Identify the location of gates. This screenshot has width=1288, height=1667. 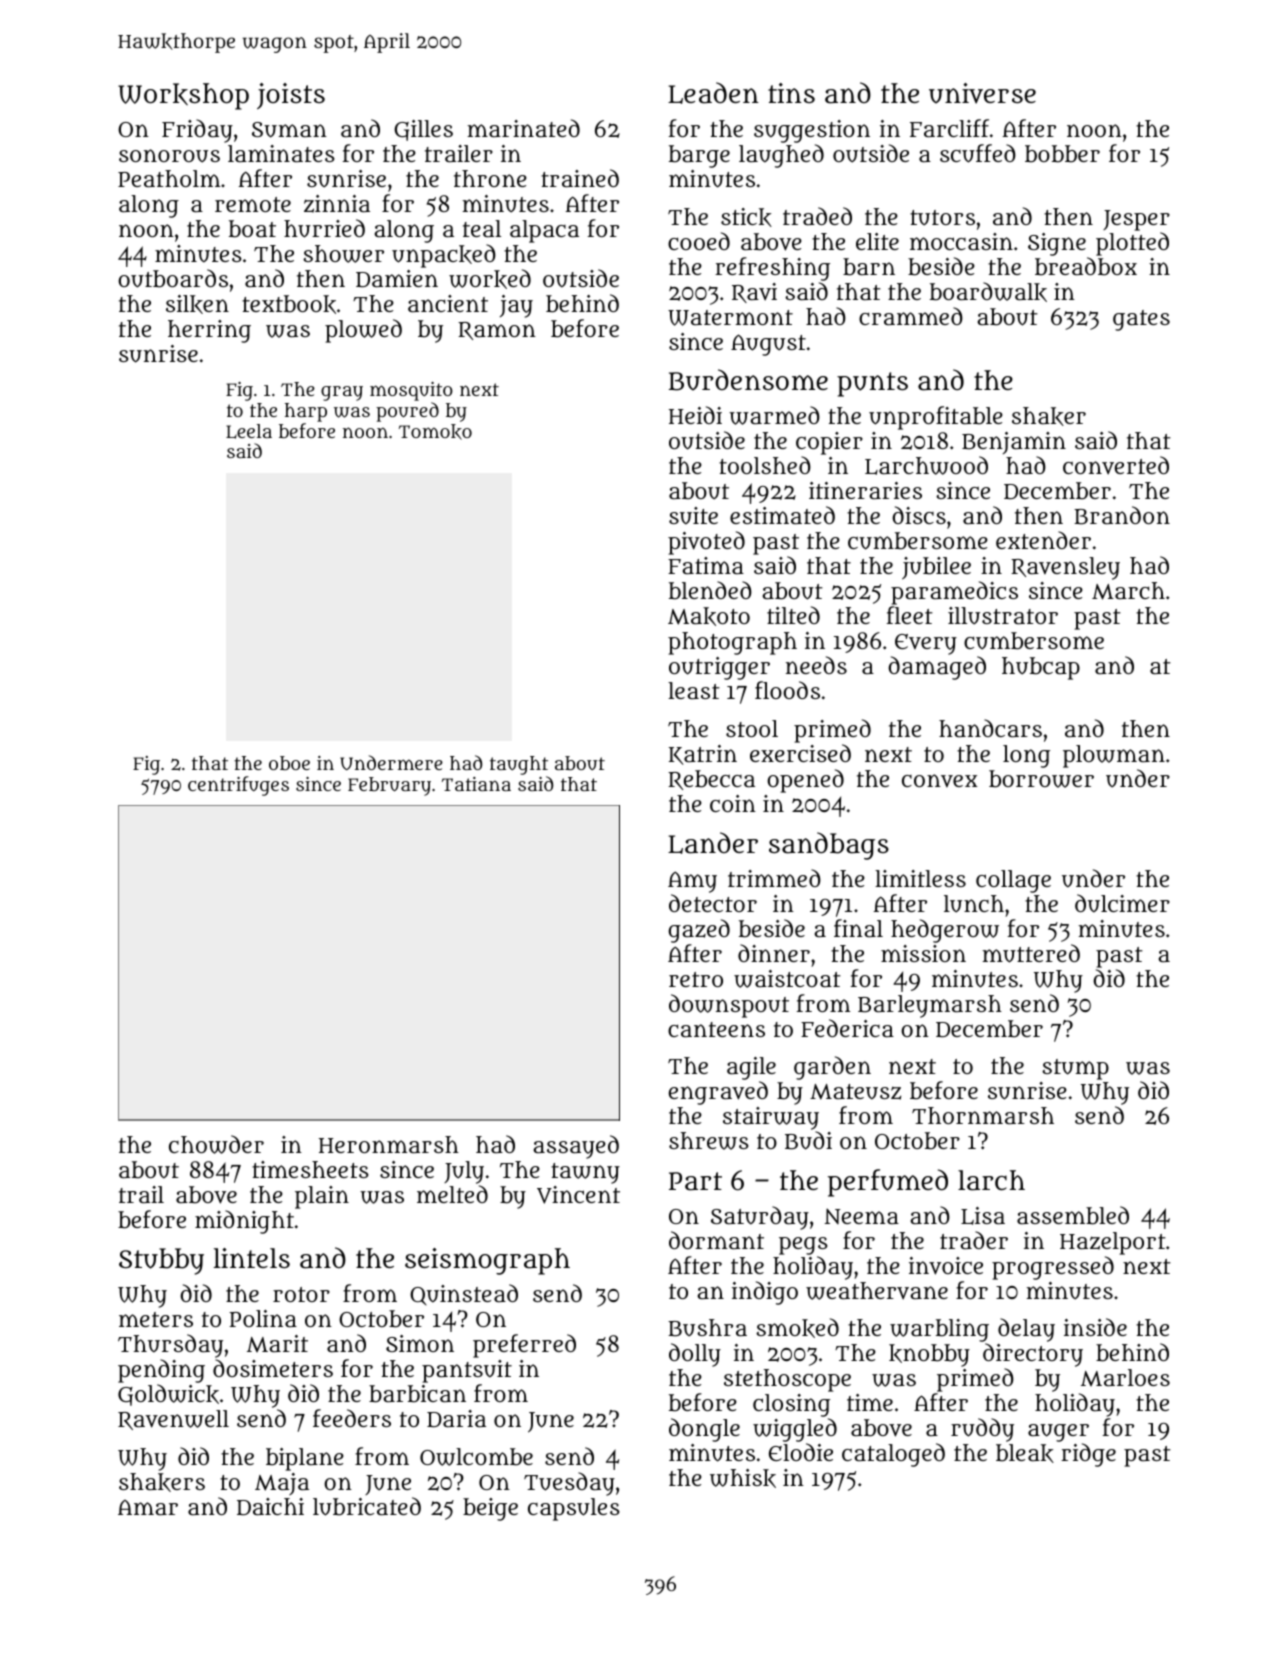
(1141, 320).
